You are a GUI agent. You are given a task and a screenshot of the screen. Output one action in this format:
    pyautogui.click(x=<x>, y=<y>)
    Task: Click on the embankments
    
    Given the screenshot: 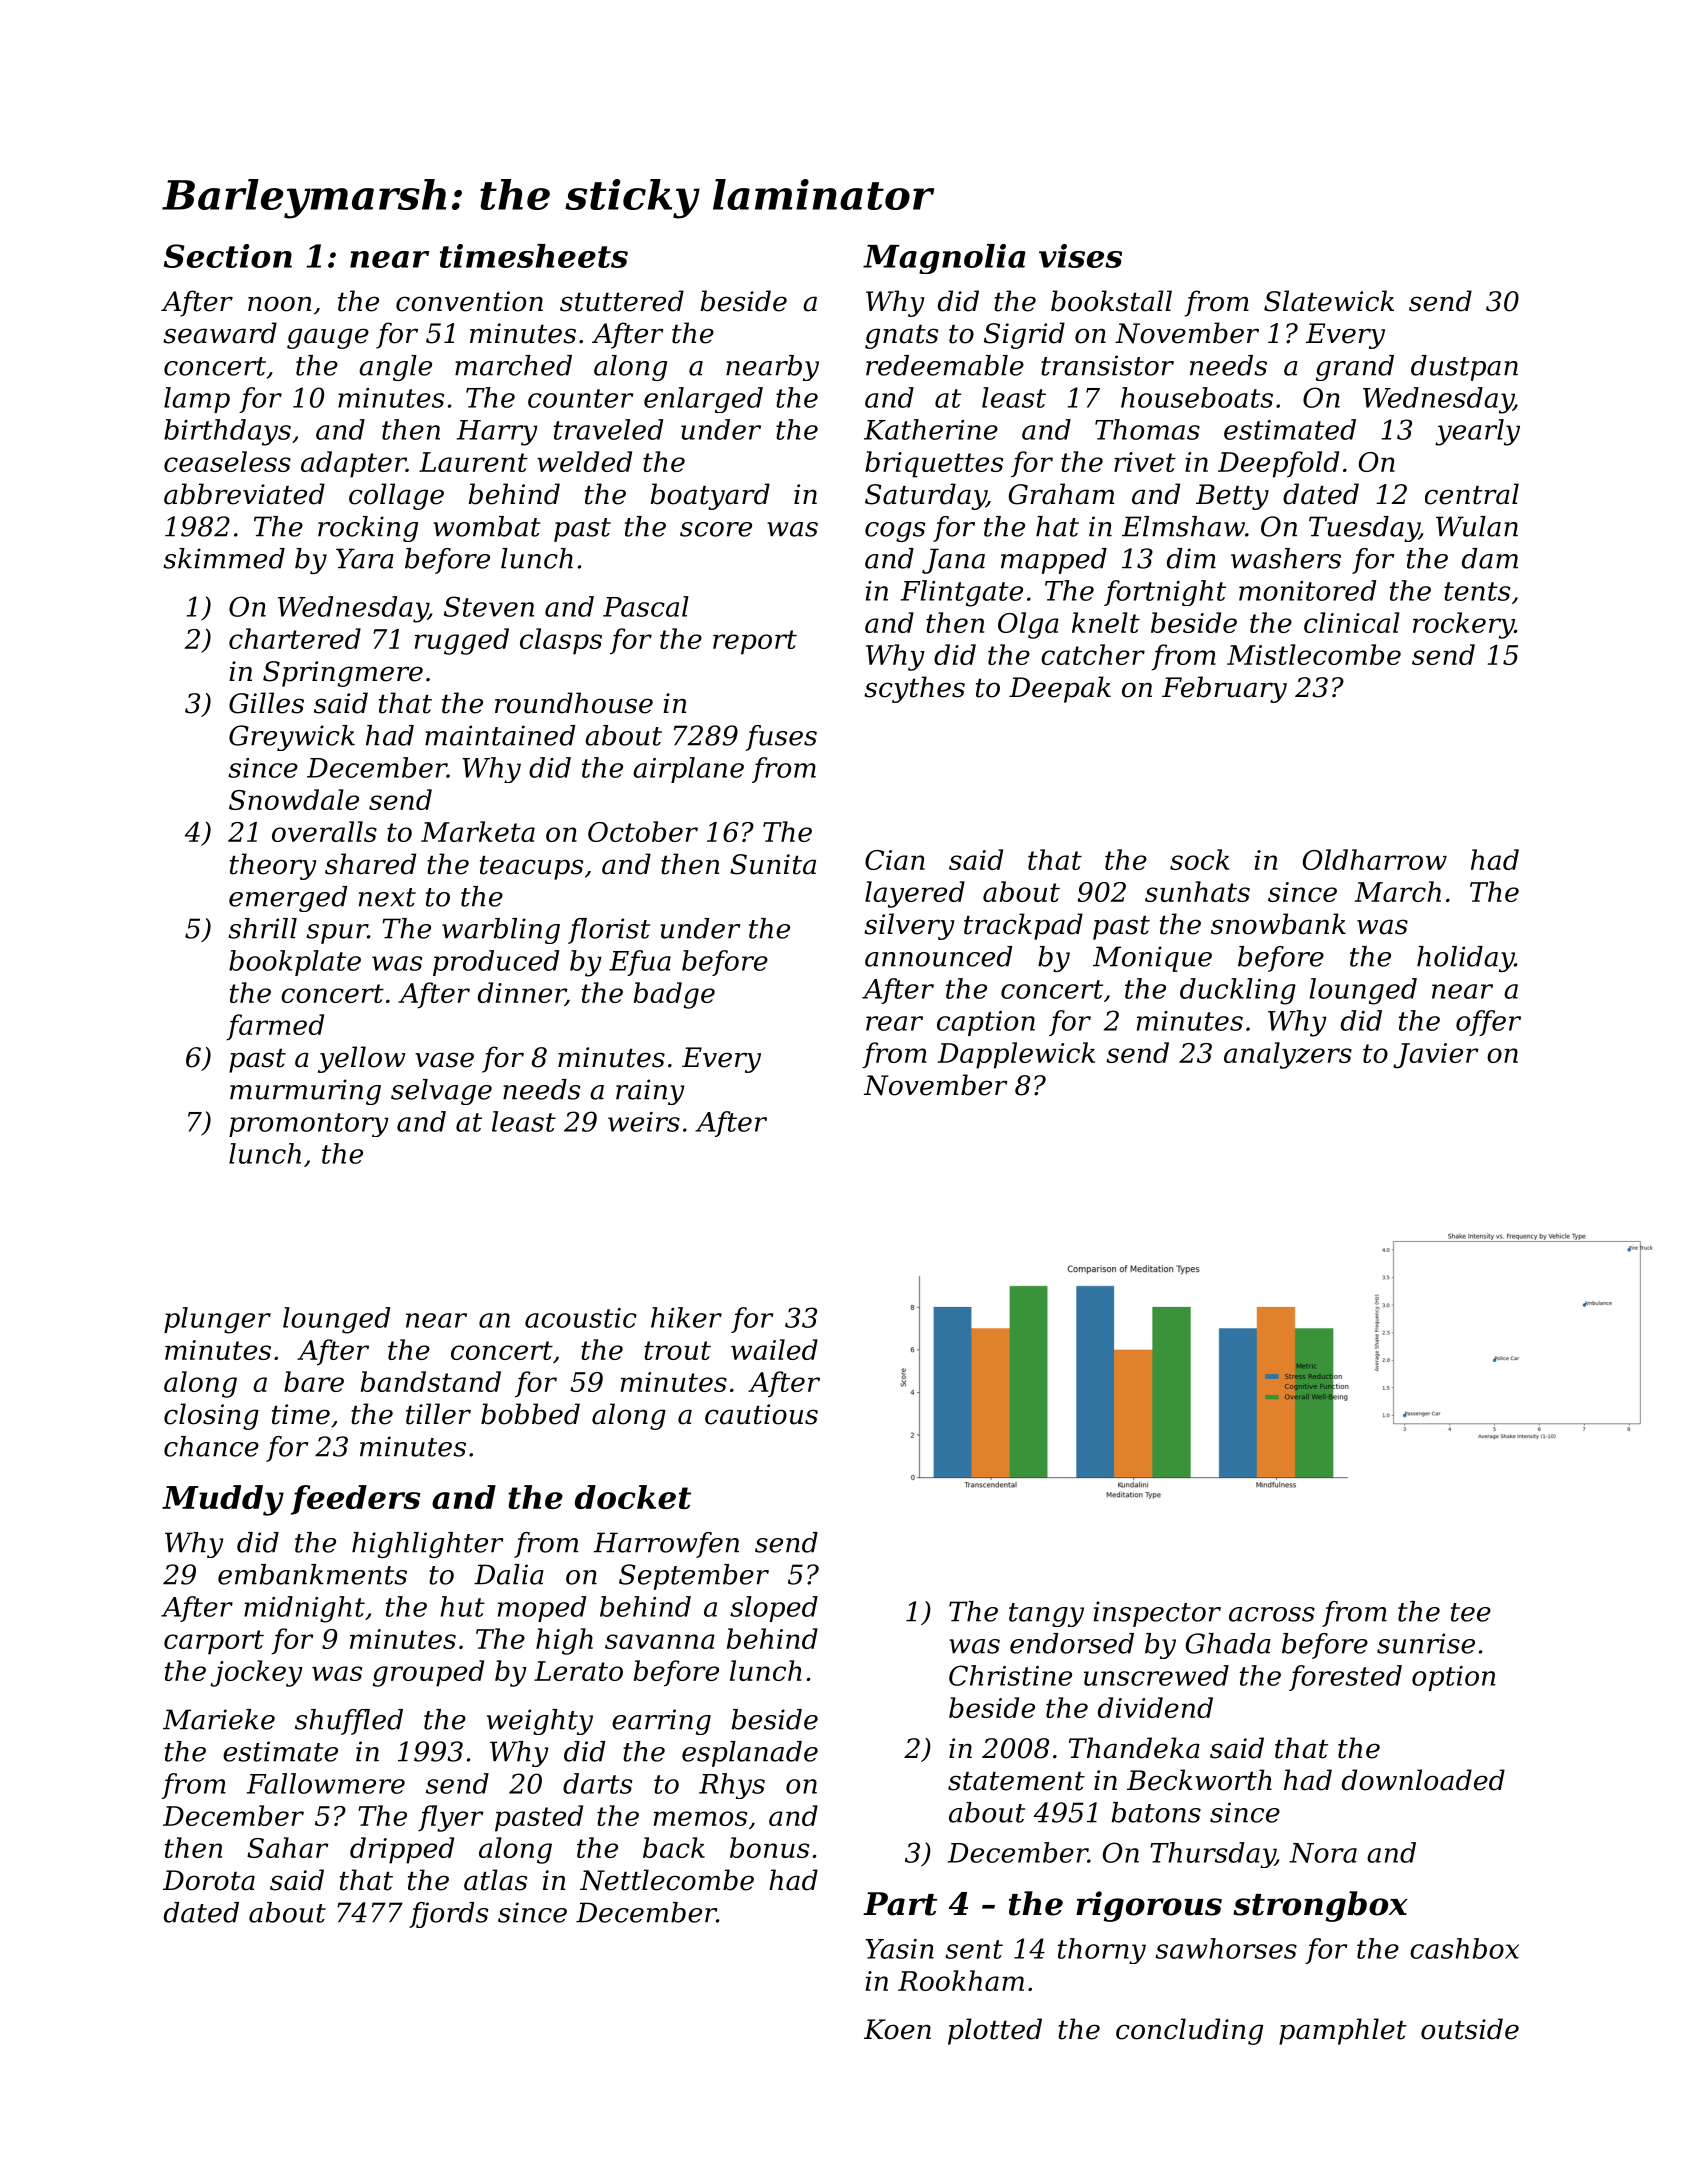 What is the action you would take?
    pyautogui.click(x=312, y=1574)
